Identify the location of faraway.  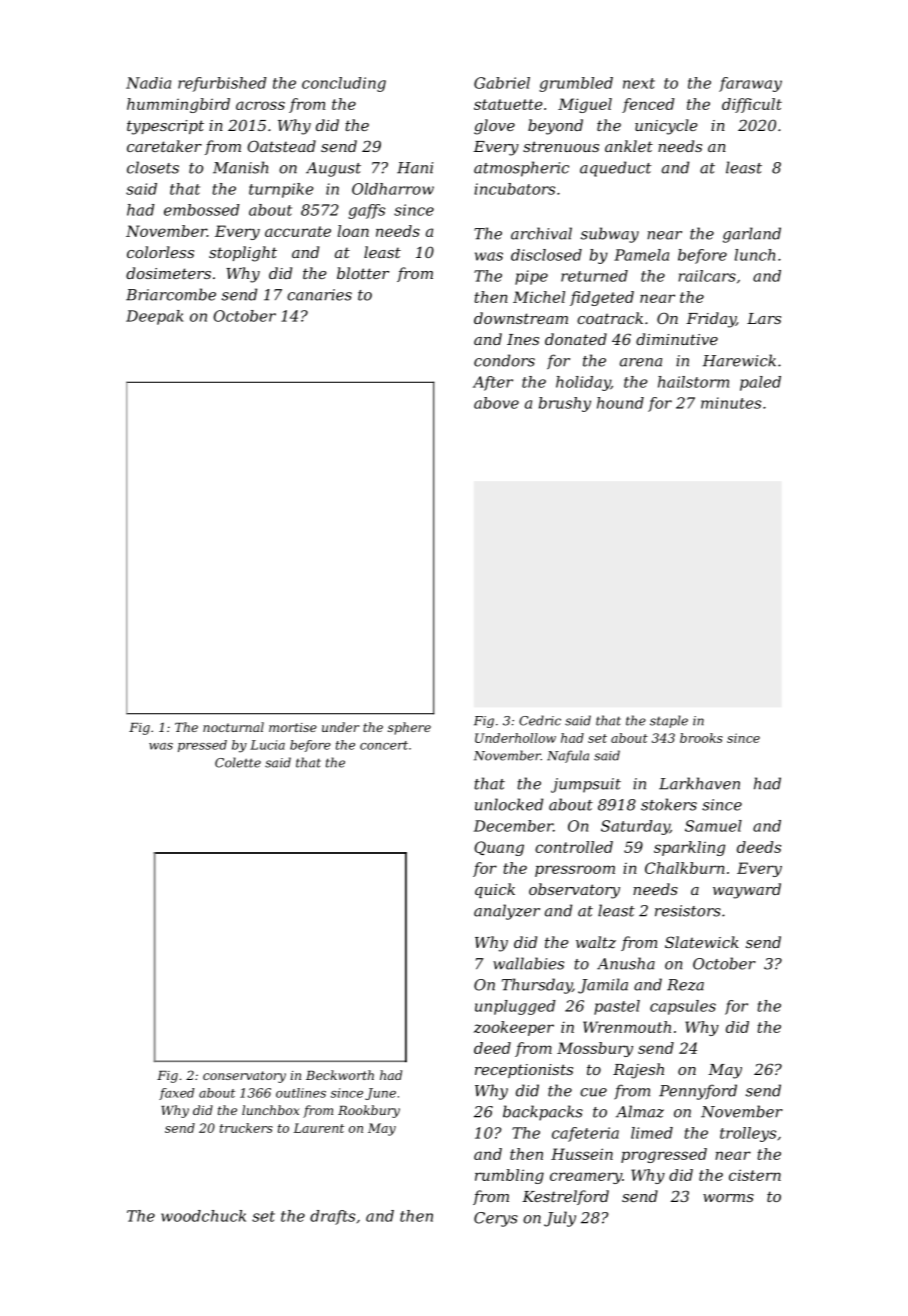
(750, 84).
